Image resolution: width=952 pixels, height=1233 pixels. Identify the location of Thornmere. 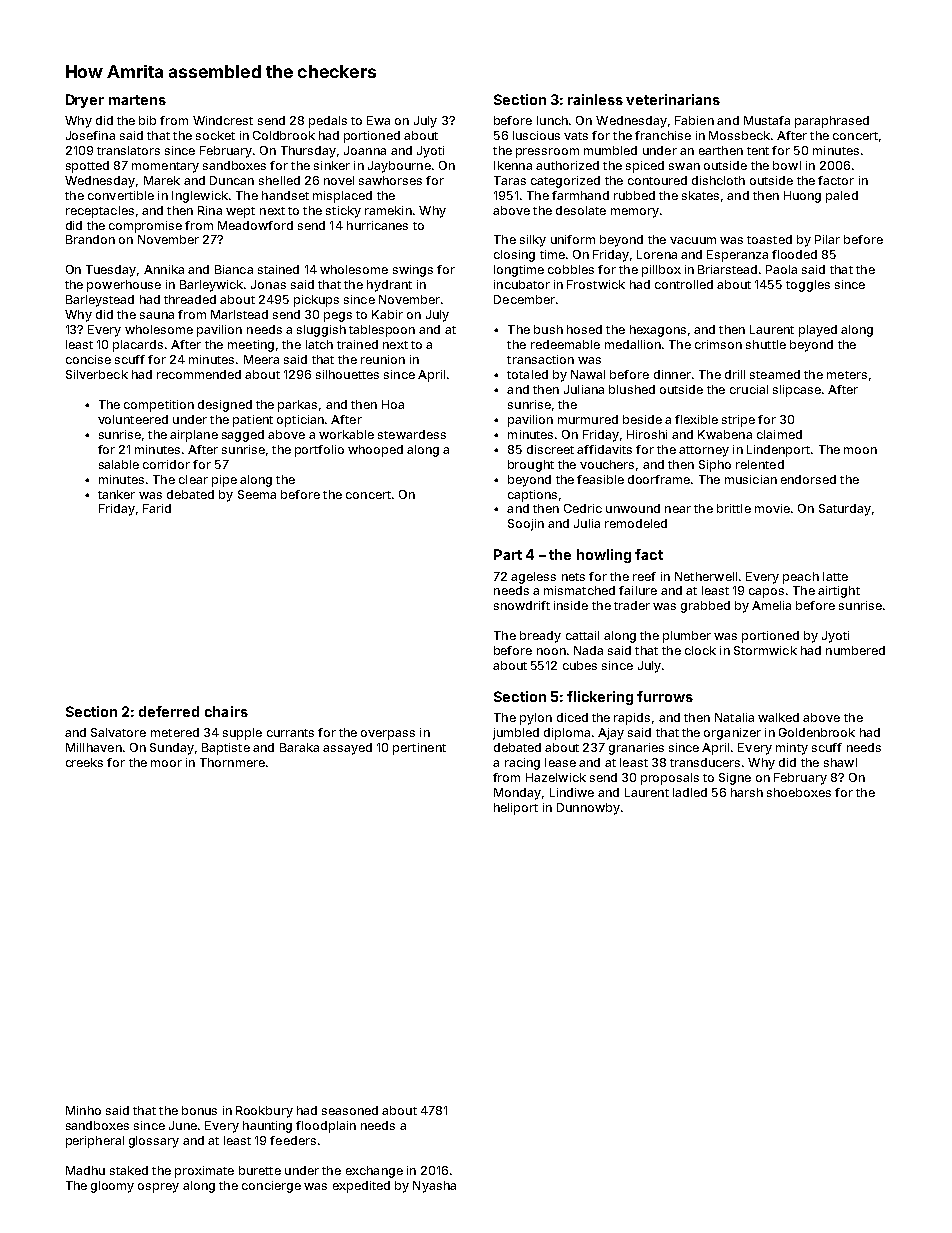
(232, 762).
